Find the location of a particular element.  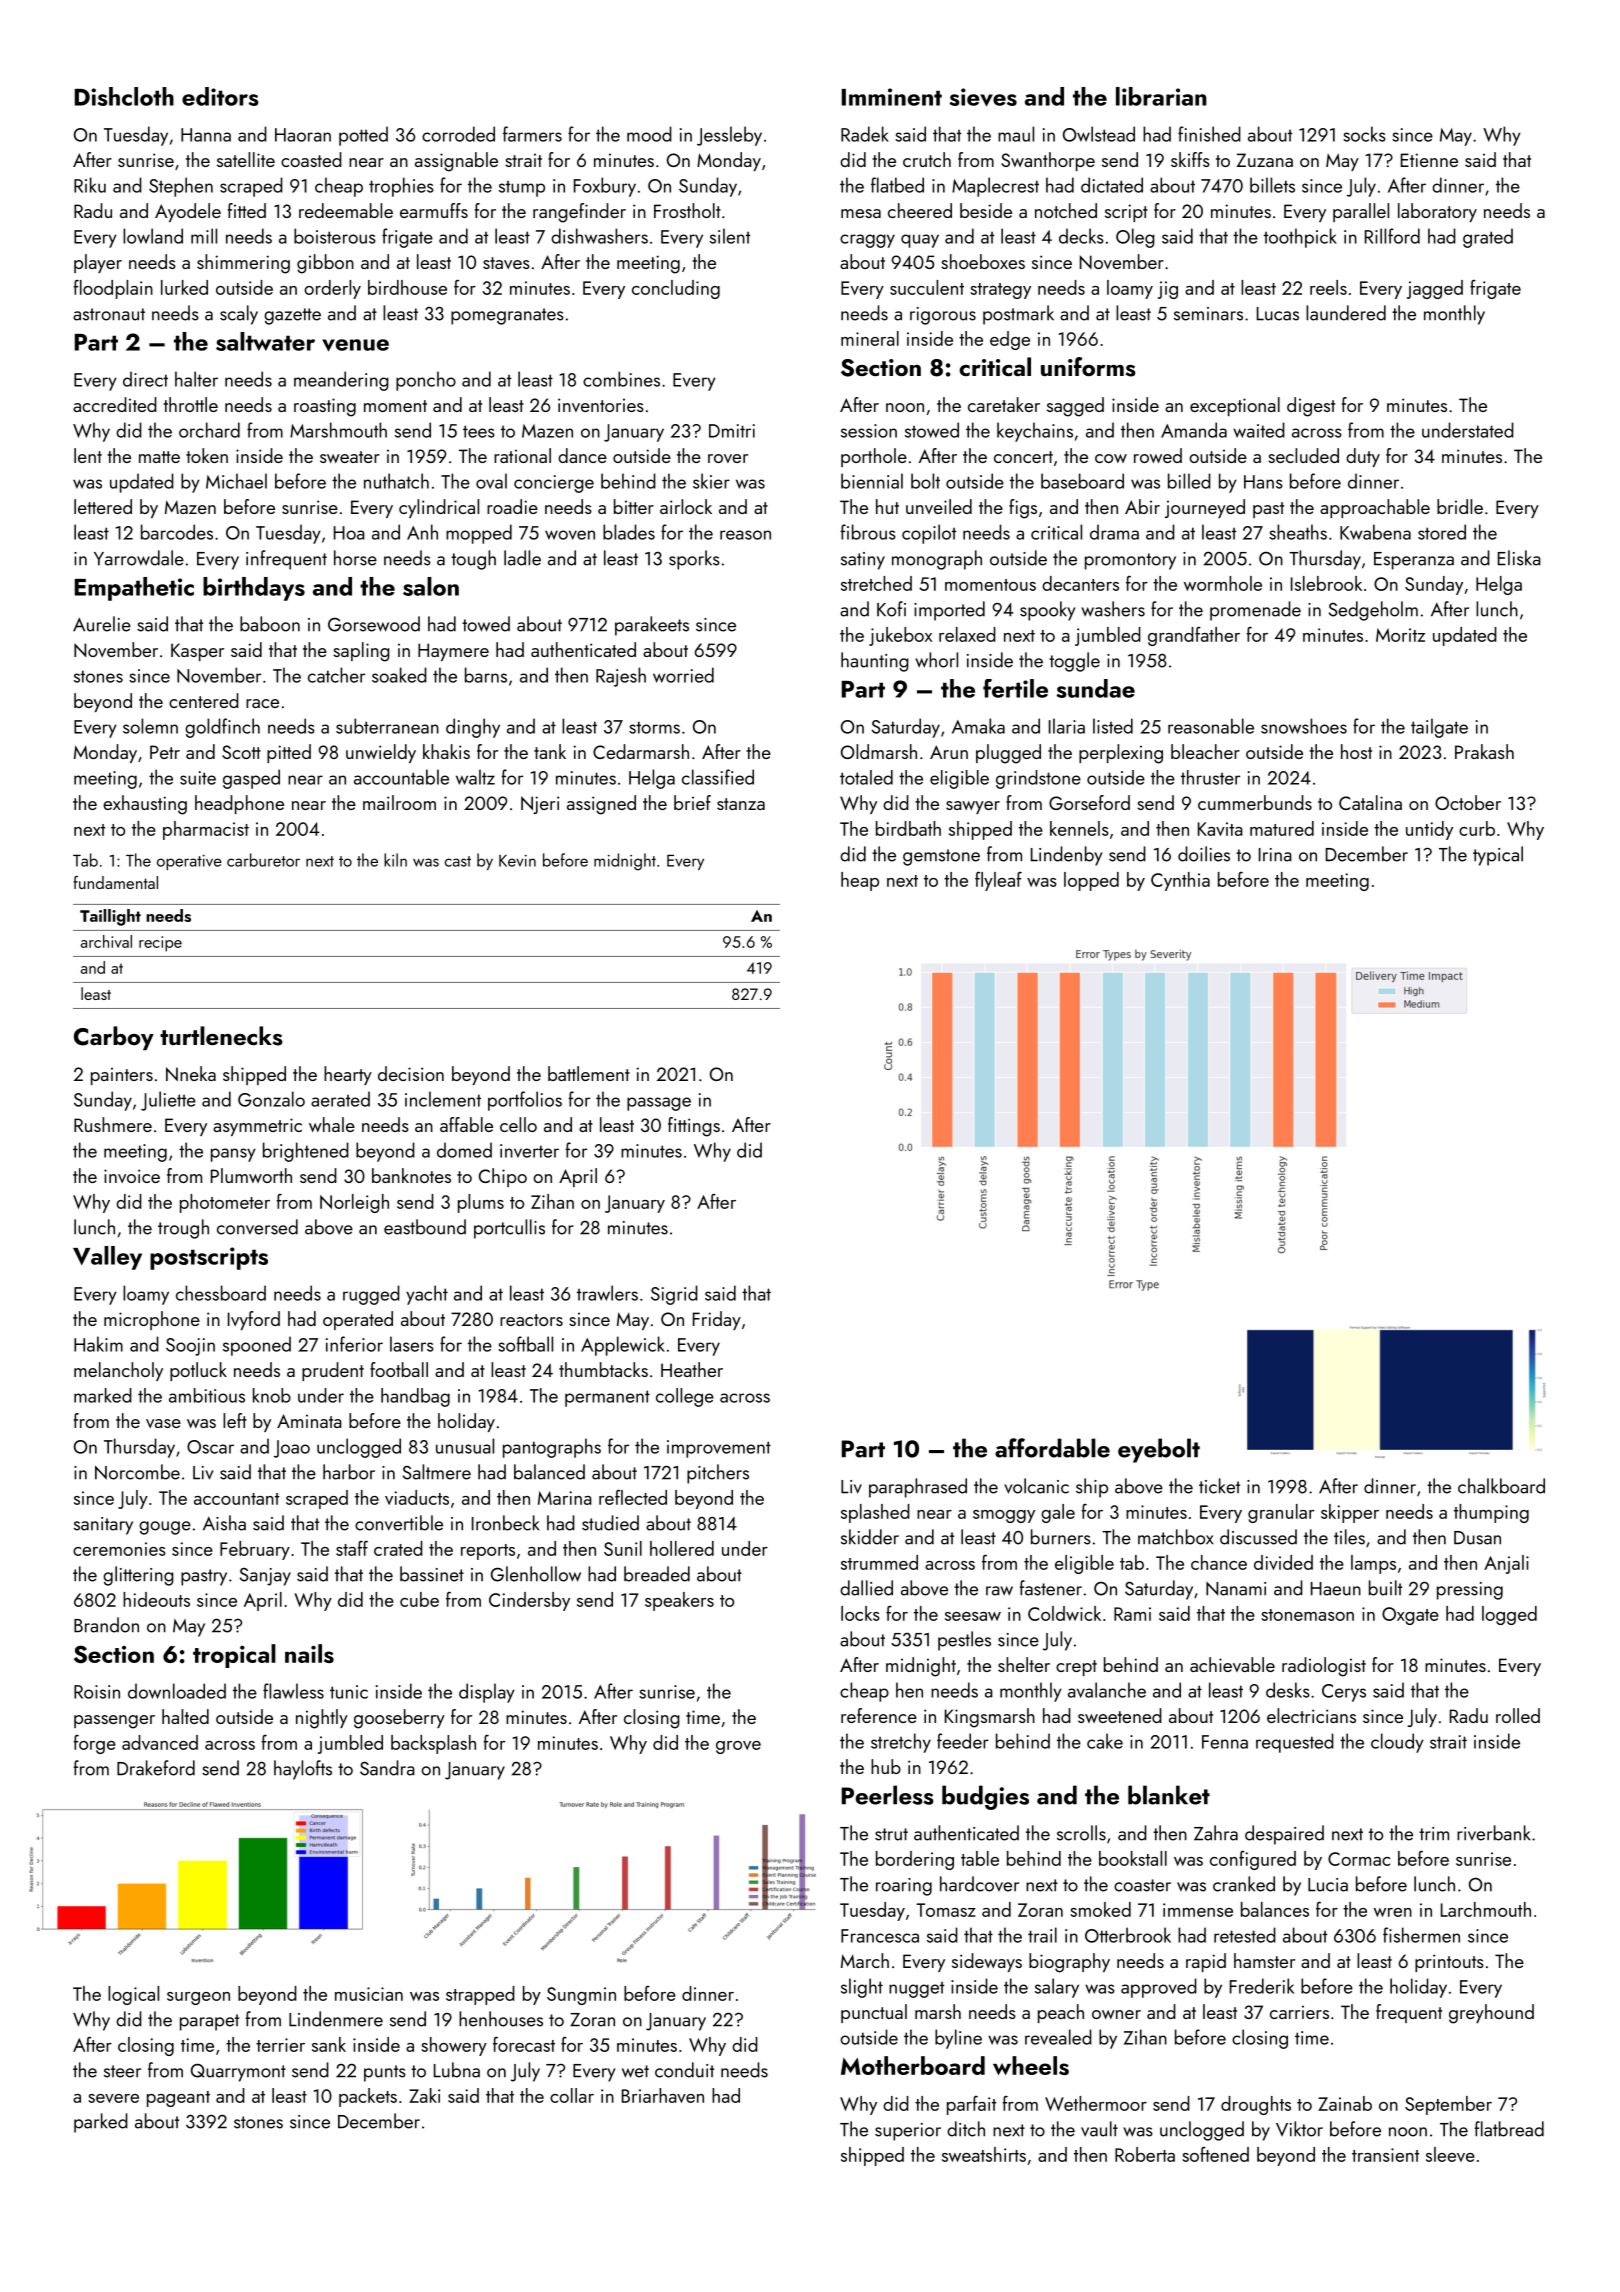

potted is located at coordinates (363, 136).
